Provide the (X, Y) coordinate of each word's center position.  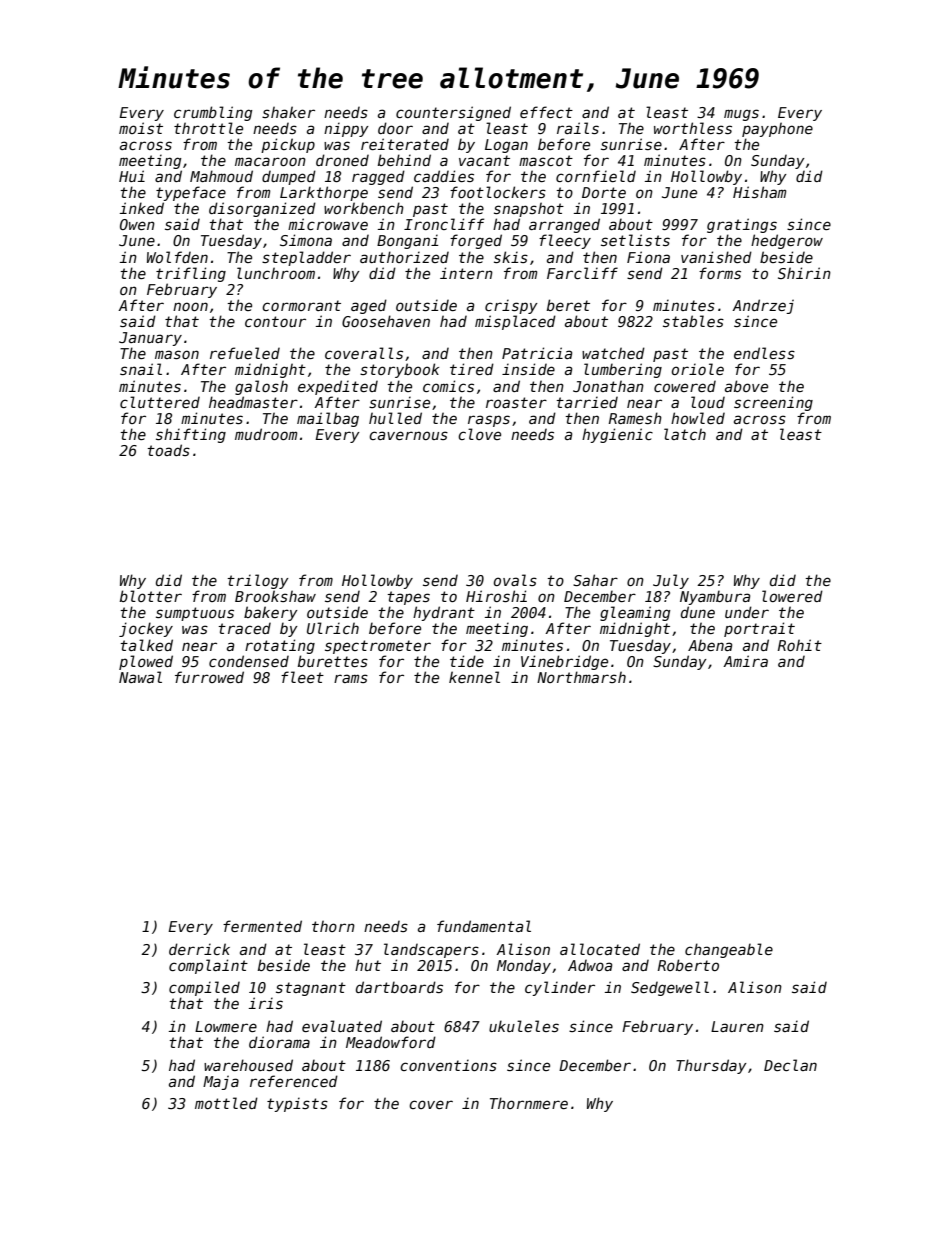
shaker (288, 112)
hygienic (617, 435)
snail (141, 369)
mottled (226, 1103)
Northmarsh (581, 677)
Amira (745, 661)
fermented (262, 926)
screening (773, 403)
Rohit (800, 645)
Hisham (759, 192)
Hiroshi (496, 596)
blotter (151, 596)
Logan (506, 146)
